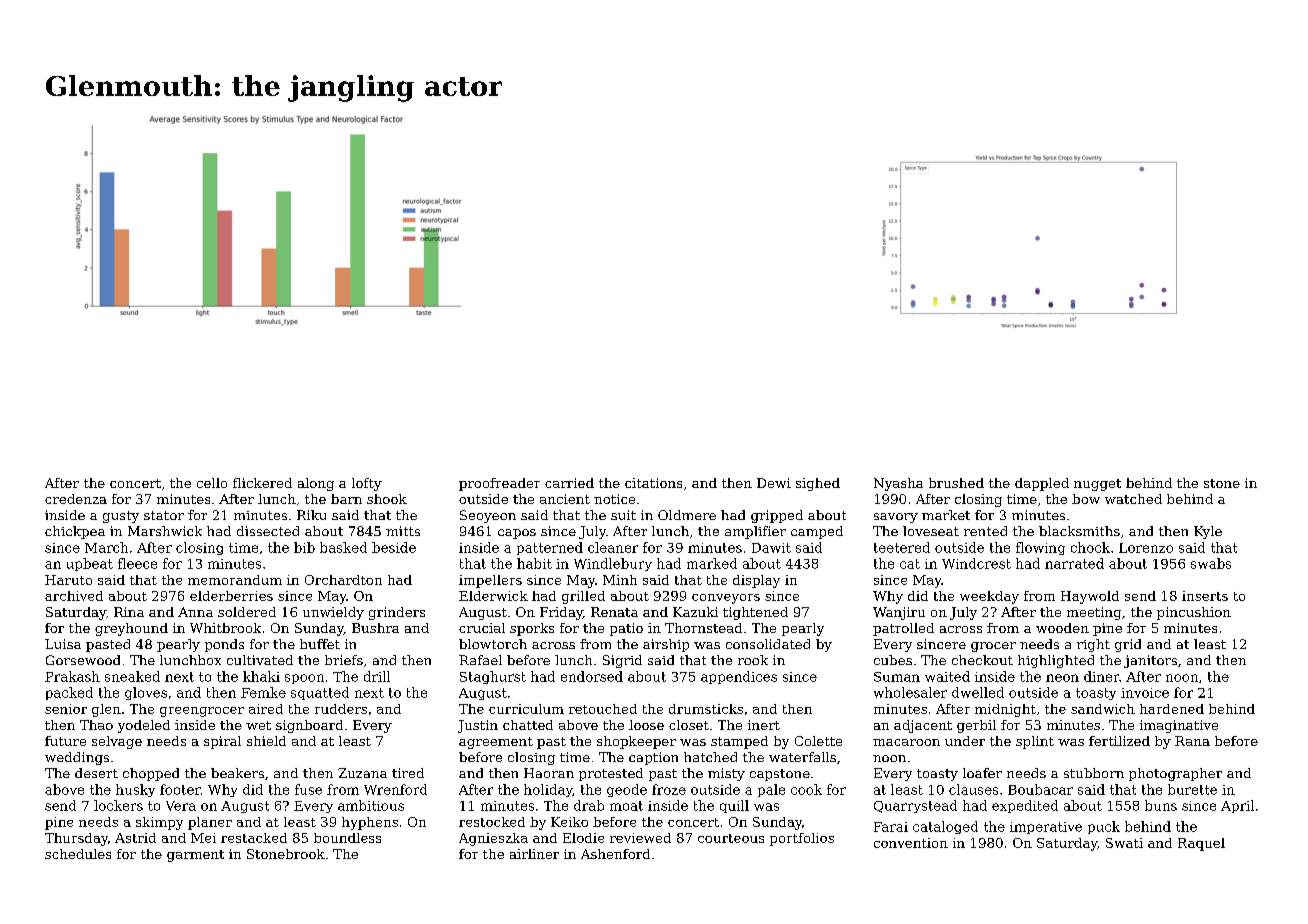 This screenshot has height=924, width=1308. Describe the element at coordinates (304, 679) in the screenshot. I see `spoon` at that location.
